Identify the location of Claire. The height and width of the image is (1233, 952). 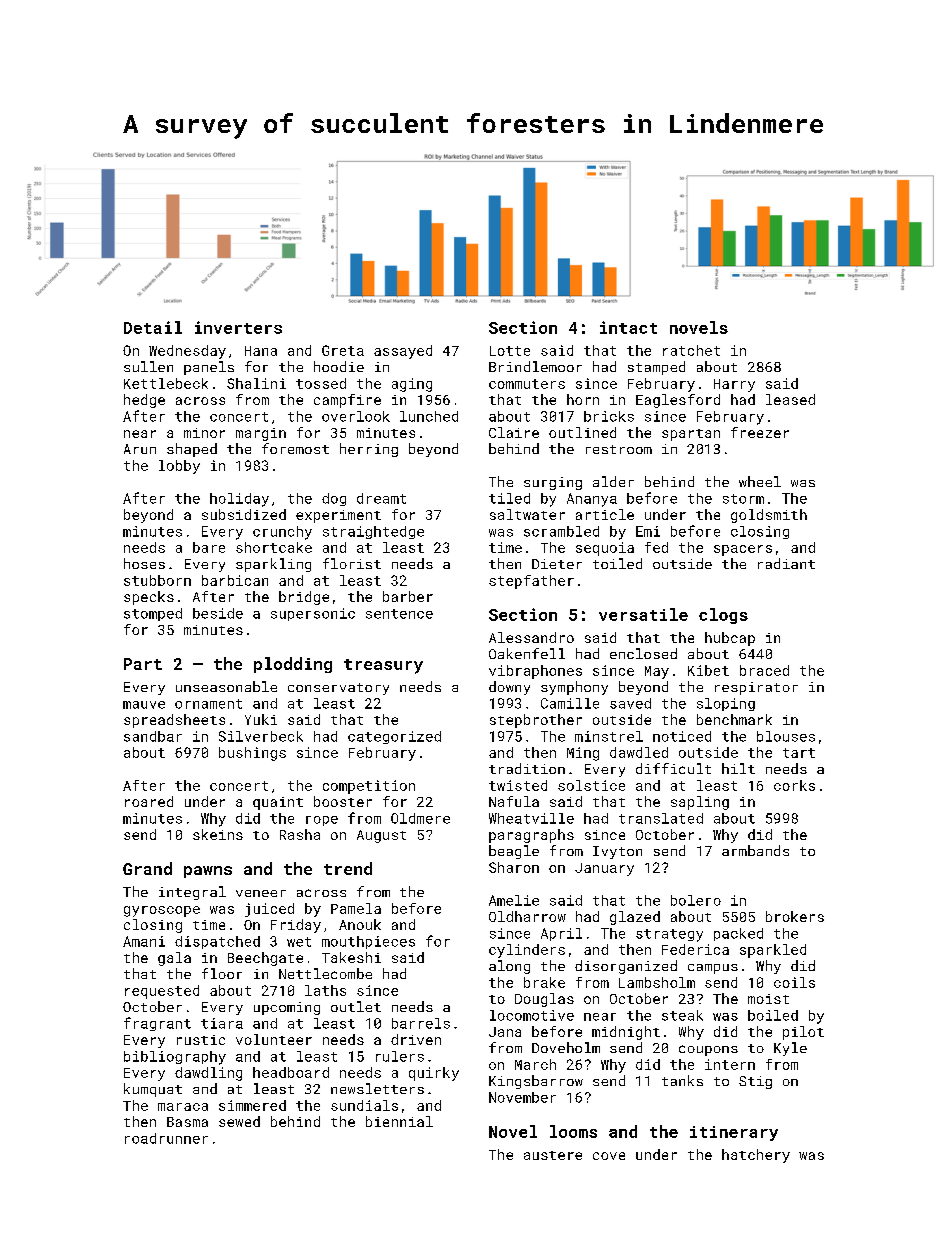
(514, 432).
